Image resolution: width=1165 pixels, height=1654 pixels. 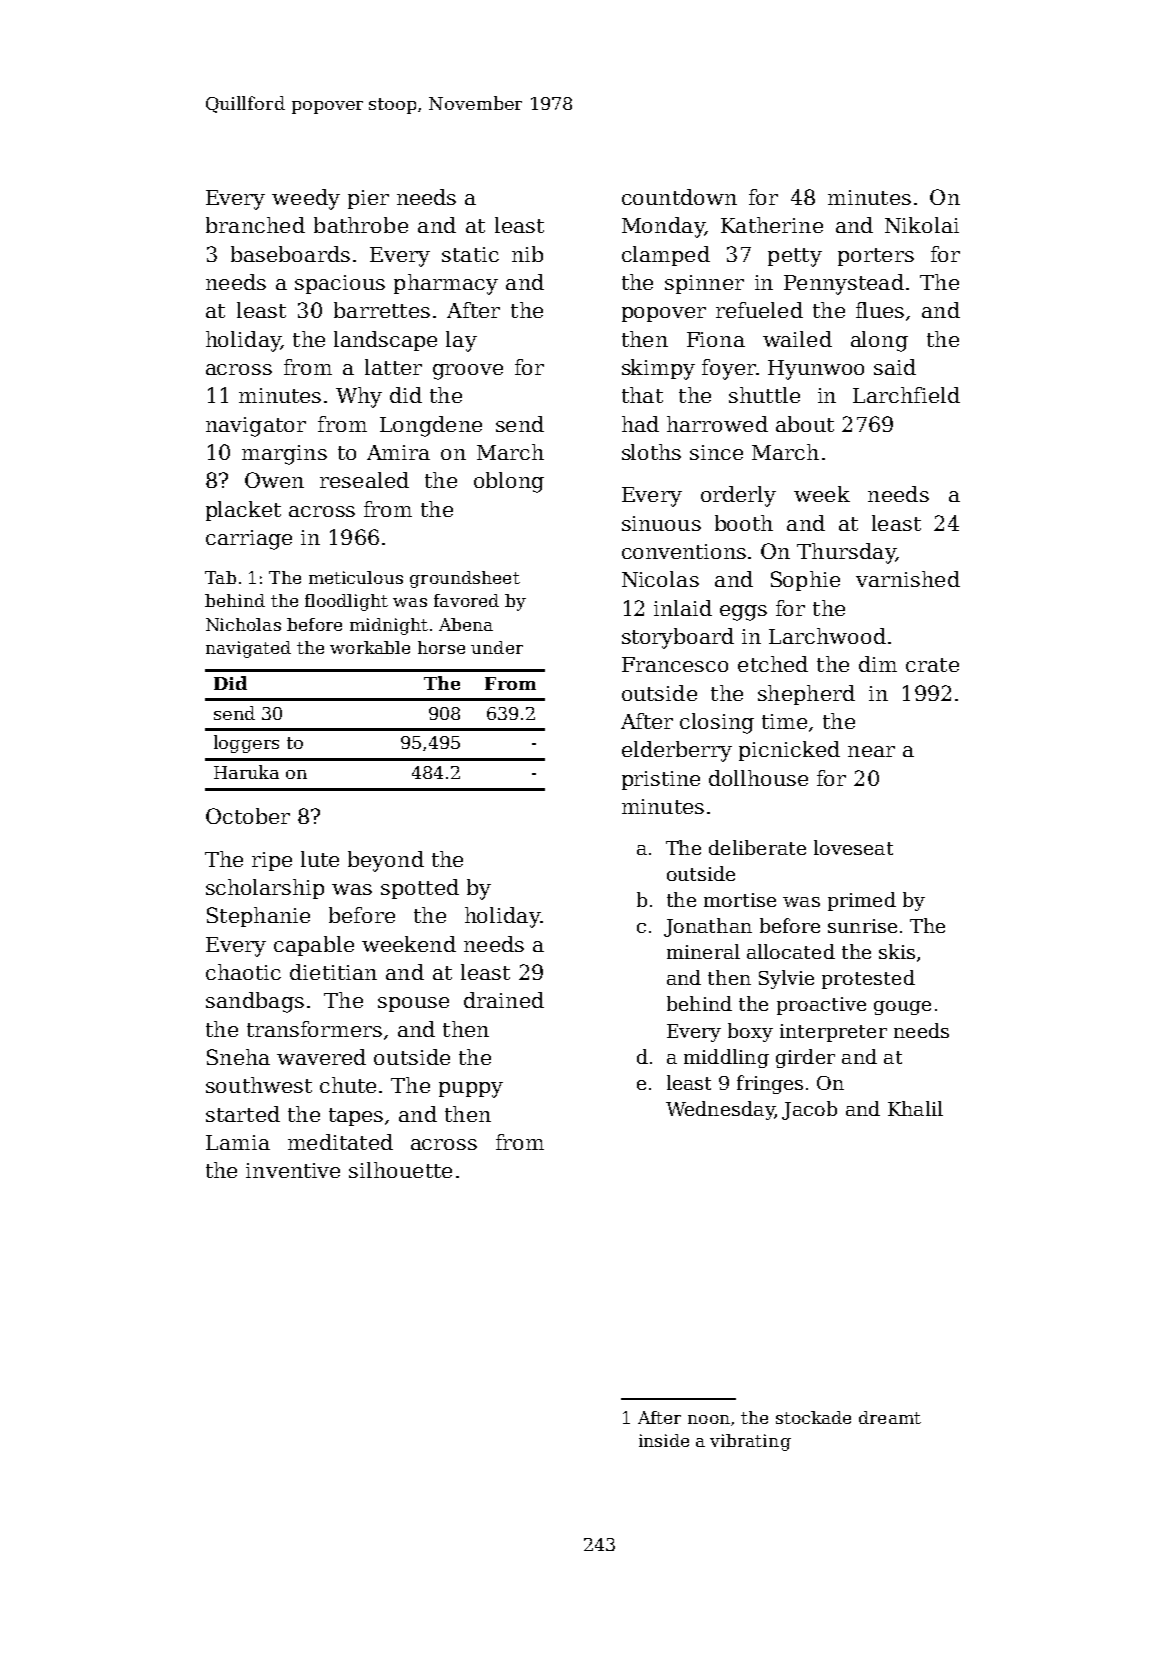 I want to click on inventive, so click(x=293, y=1170).
